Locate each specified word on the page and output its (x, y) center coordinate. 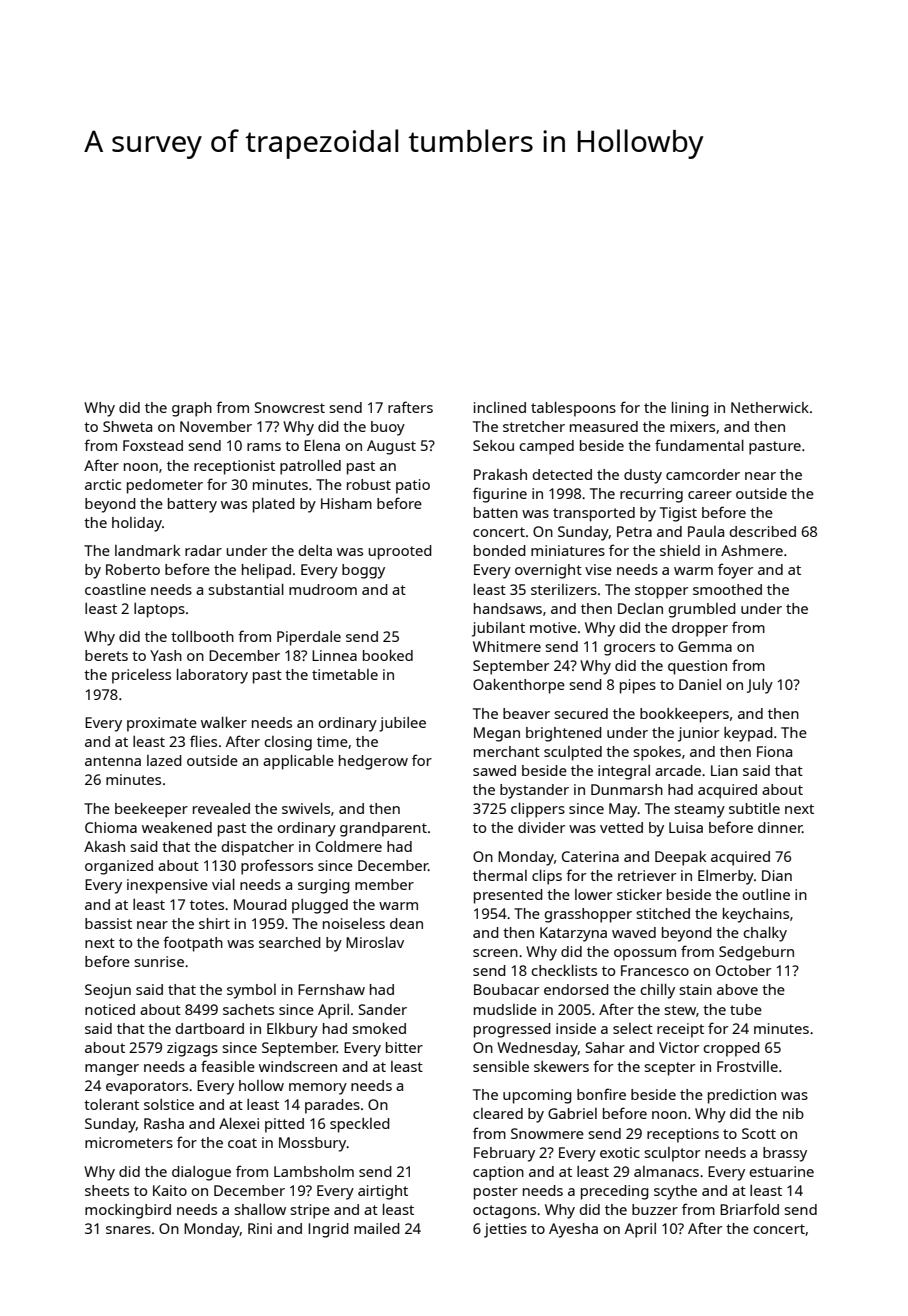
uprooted (400, 552)
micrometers (129, 1142)
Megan (497, 734)
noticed (110, 1009)
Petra (634, 531)
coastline (115, 589)
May (623, 810)
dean (406, 923)
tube (746, 1009)
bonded (500, 550)
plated (274, 505)
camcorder (703, 474)
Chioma (111, 827)
